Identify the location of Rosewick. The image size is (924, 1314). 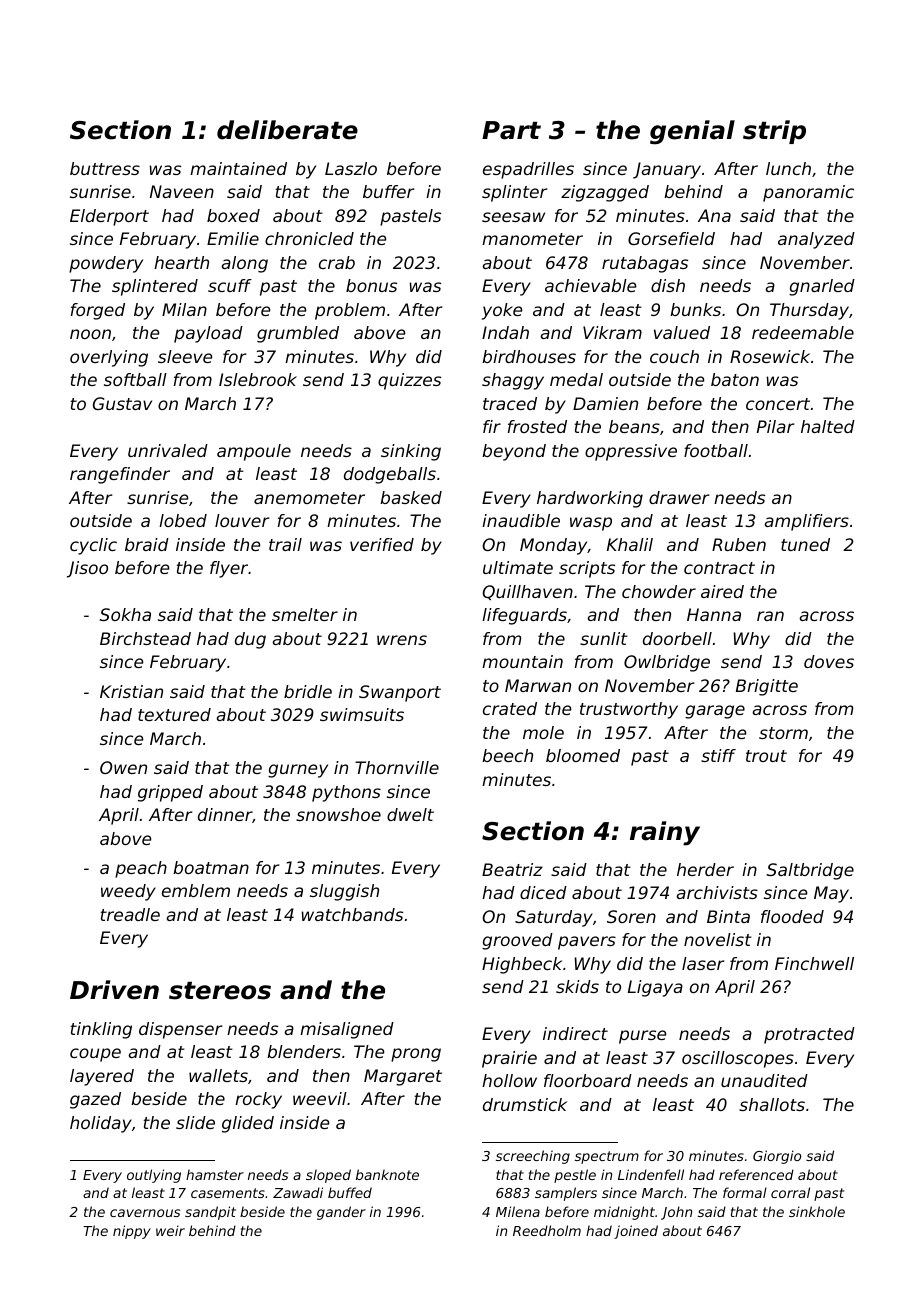
(770, 356).
